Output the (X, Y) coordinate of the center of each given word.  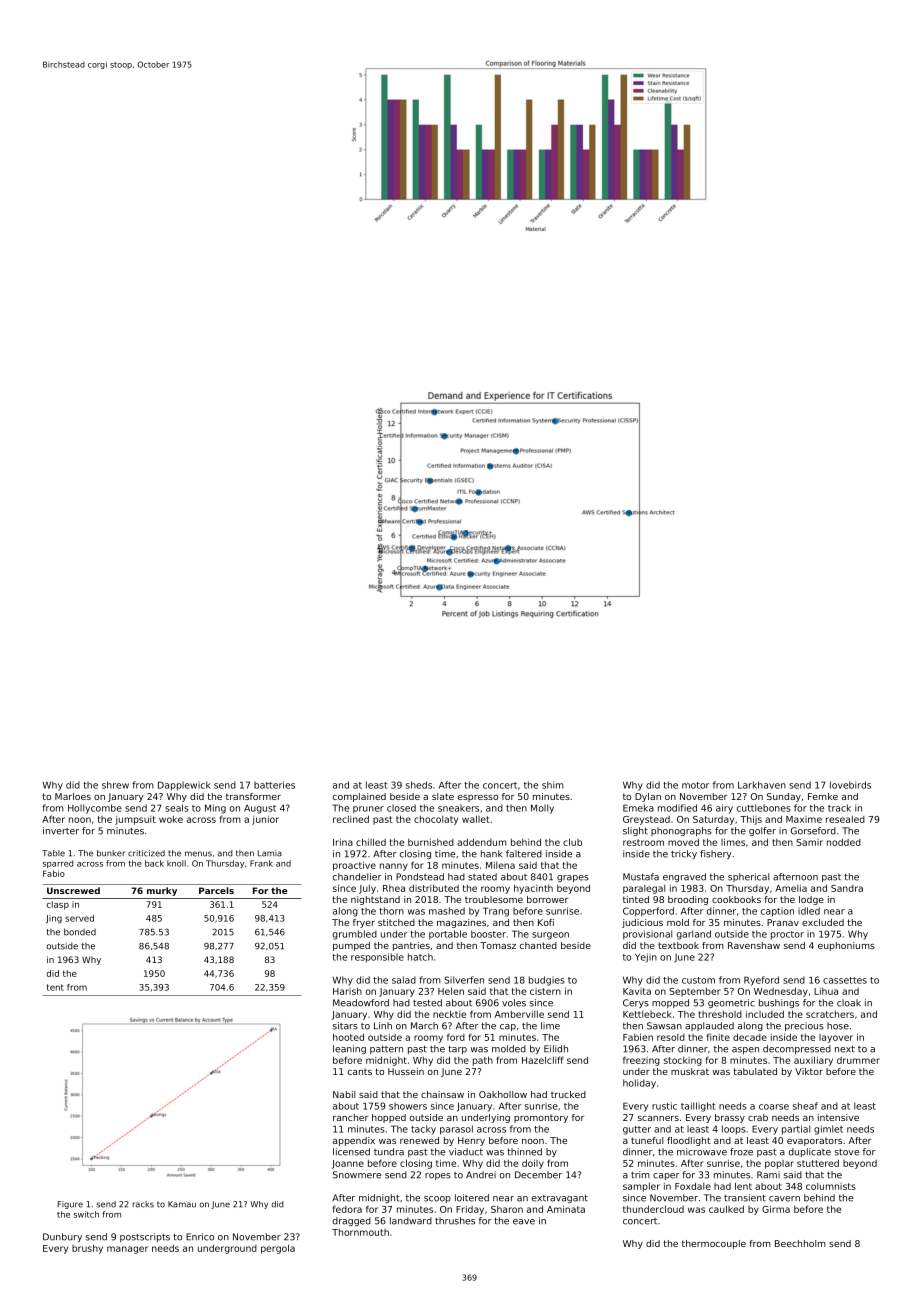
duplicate (810, 1152)
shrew (115, 785)
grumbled (355, 935)
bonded (80, 932)
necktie (449, 1014)
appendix (354, 1141)
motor (695, 785)
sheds (419, 785)
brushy (87, 1249)
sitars (345, 1026)
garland (694, 935)
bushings (779, 1003)
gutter (637, 1130)
